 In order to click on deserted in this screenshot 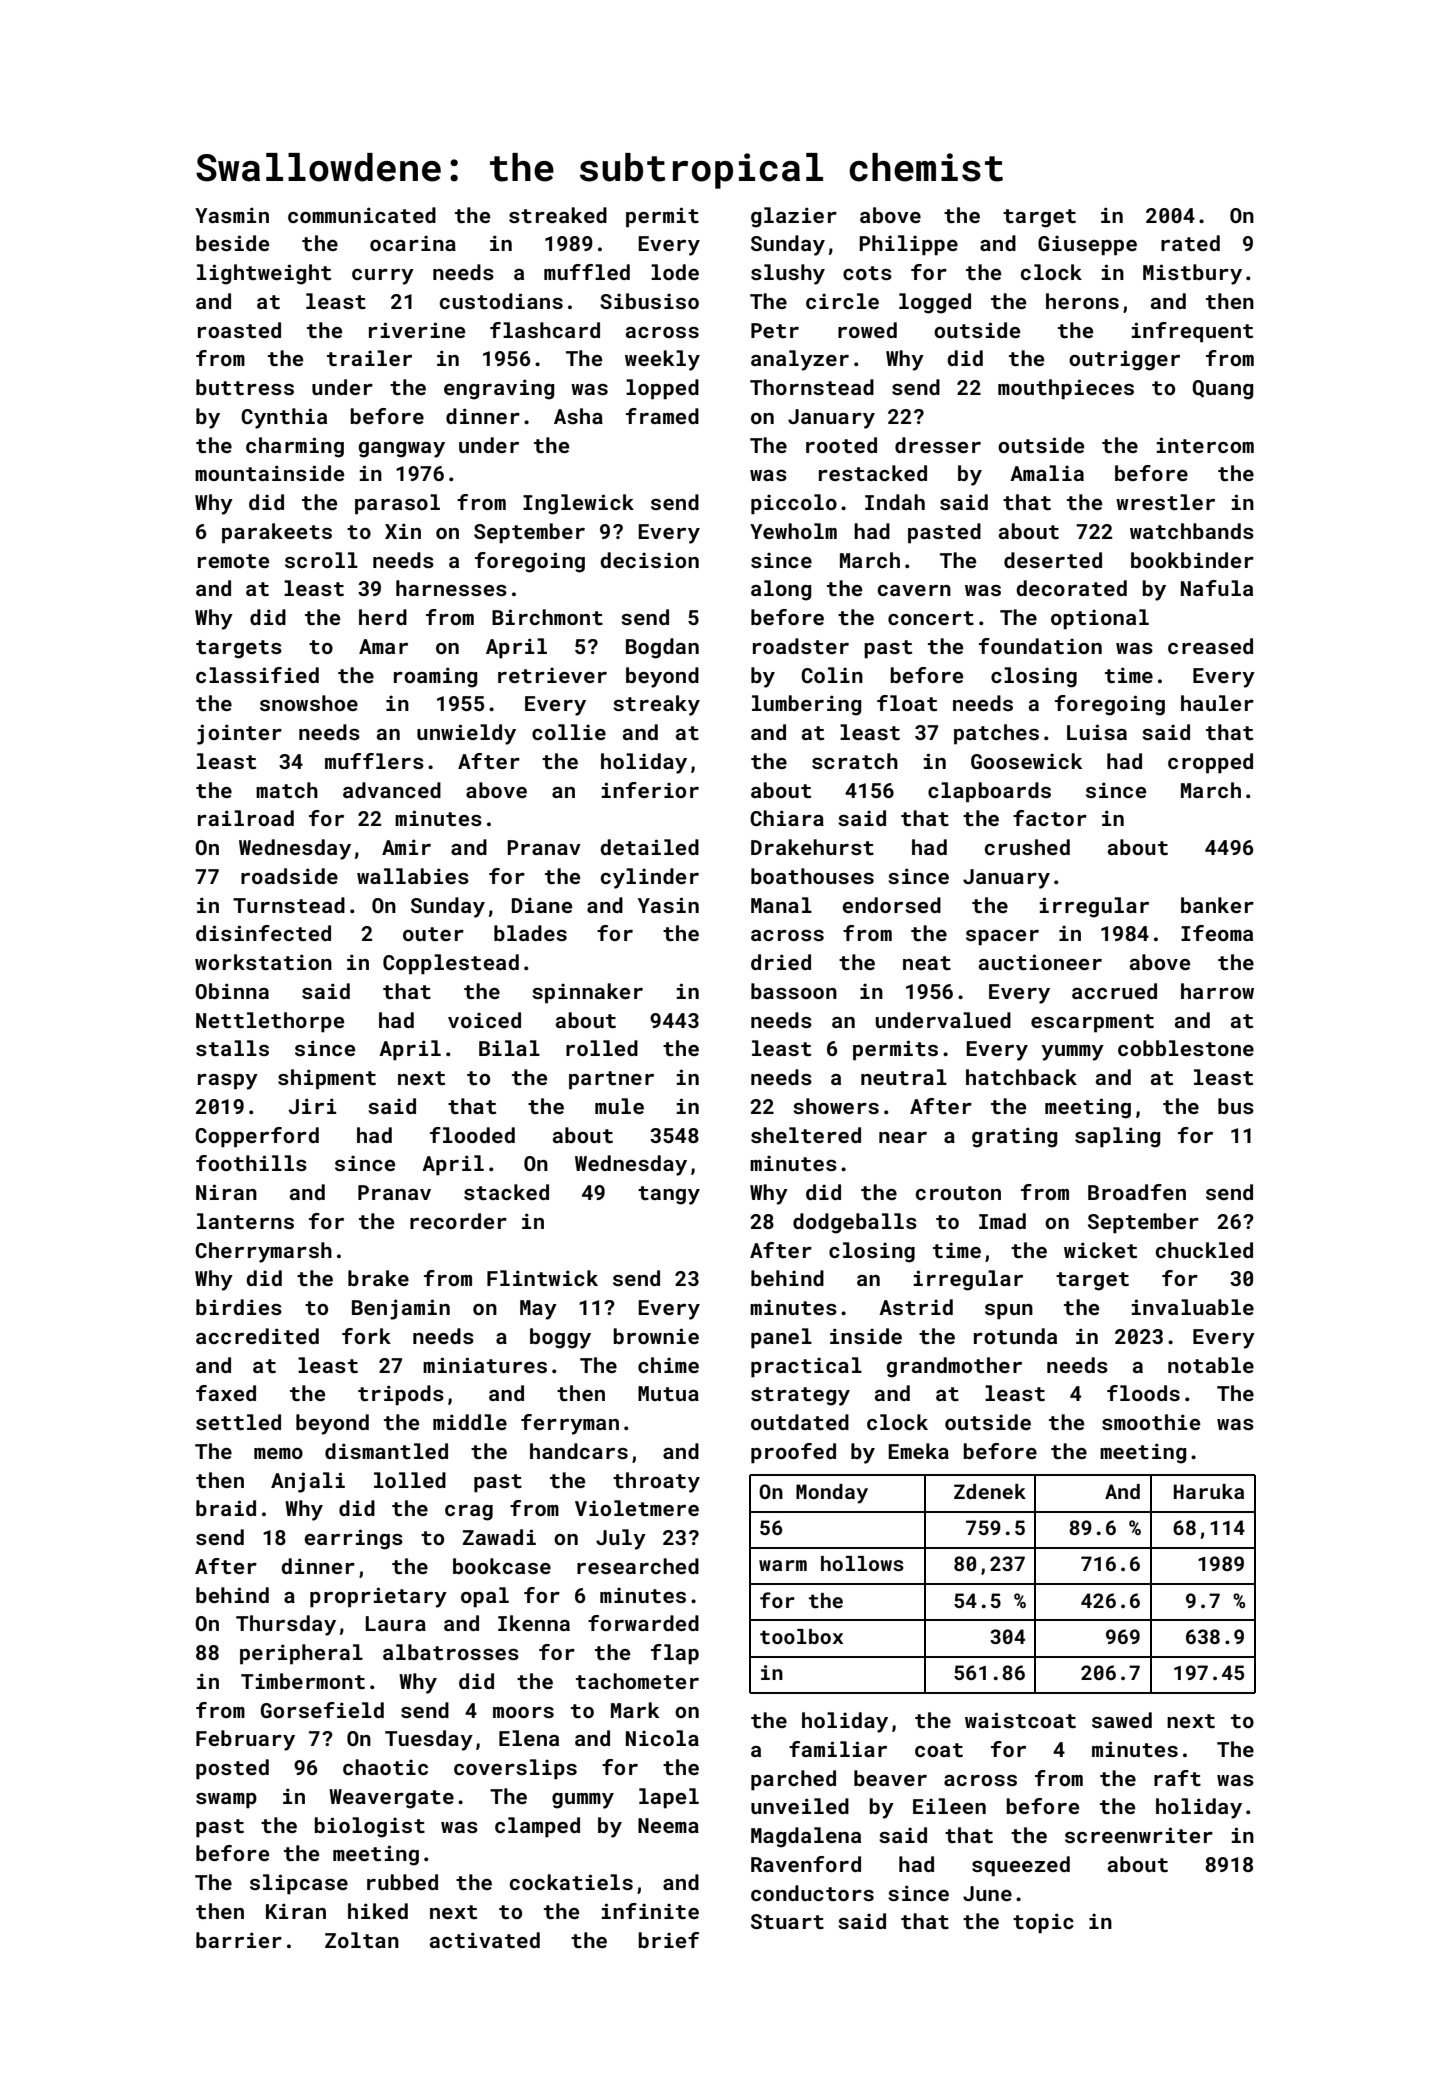, I will do `click(1053, 560)`.
